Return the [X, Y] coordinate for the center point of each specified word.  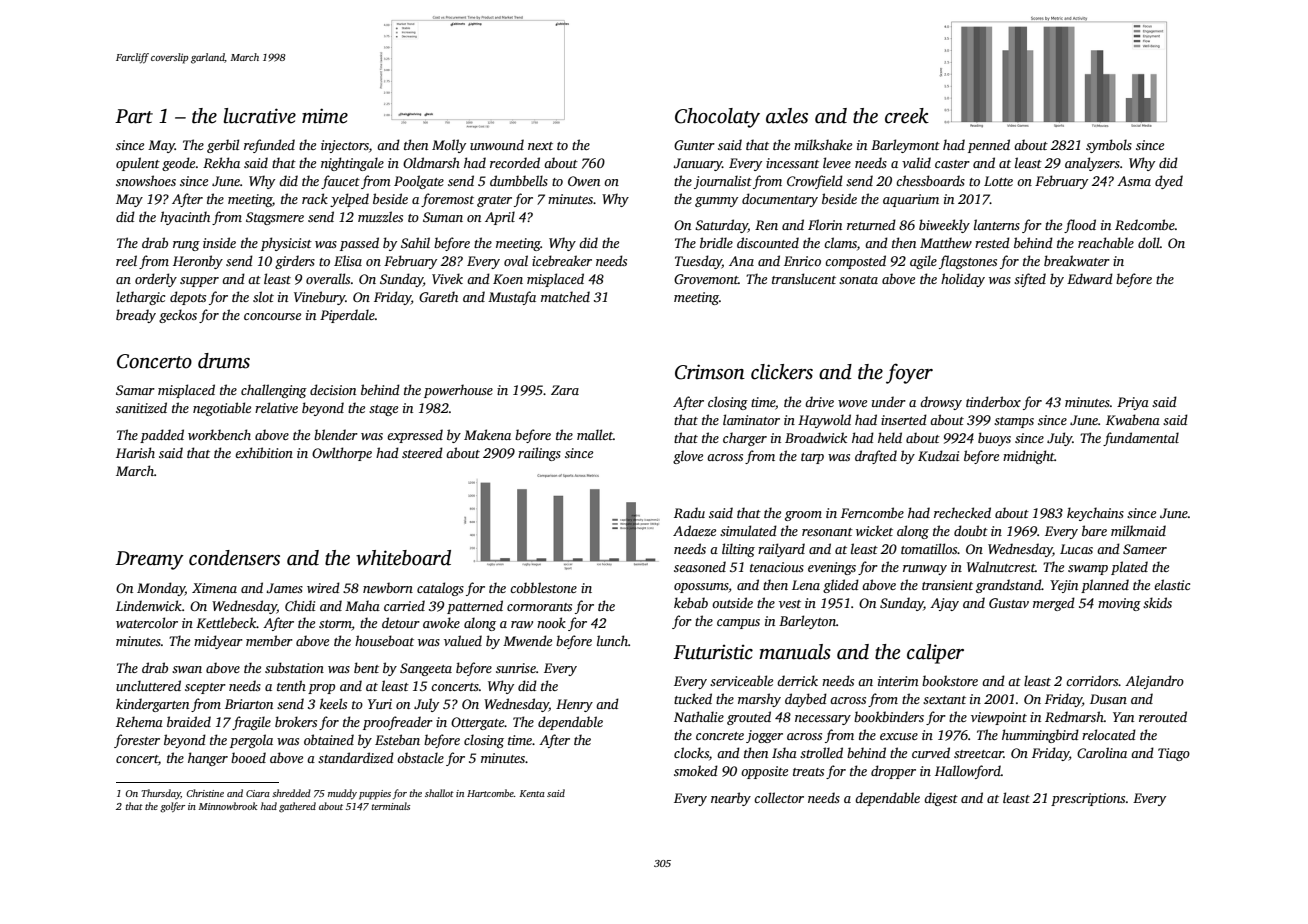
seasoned [700, 566]
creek [907, 116]
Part [134, 116]
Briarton [249, 704]
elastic [1172, 584]
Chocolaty [717, 118]
